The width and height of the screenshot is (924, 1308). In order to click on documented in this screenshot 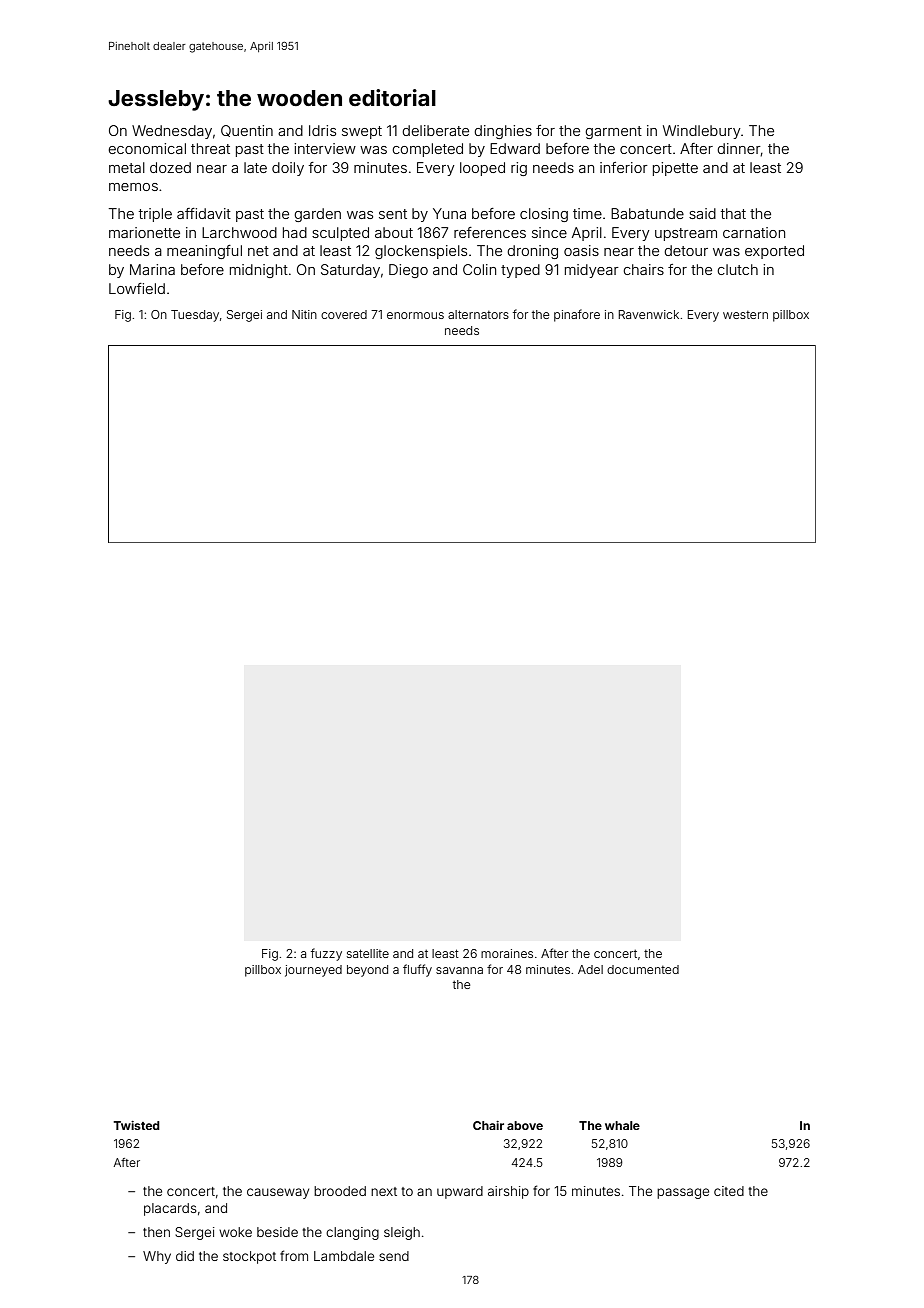, I will do `click(643, 969)`.
